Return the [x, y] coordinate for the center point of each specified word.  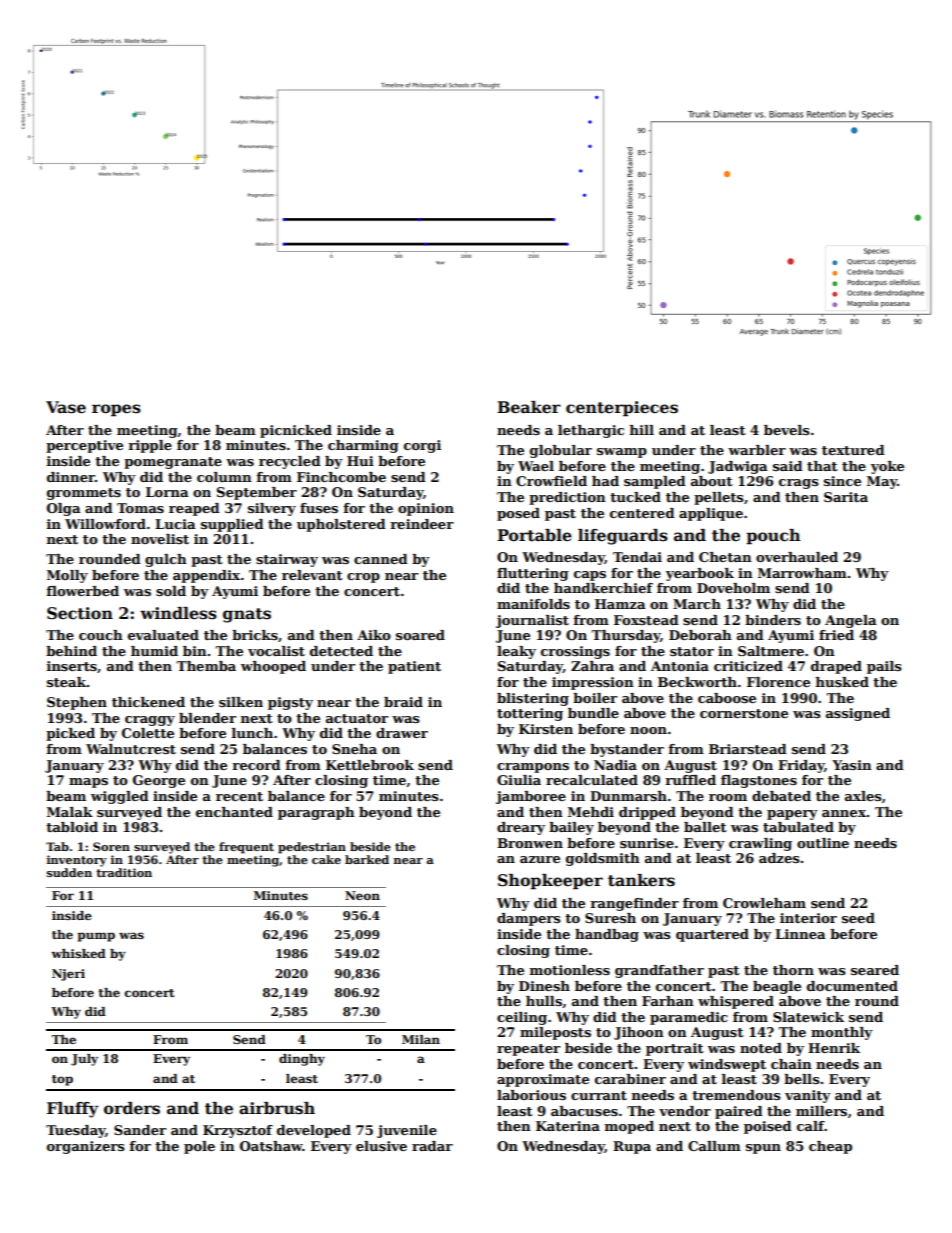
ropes [116, 410]
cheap [830, 1147]
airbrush [277, 1108]
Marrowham [802, 573]
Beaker [529, 407]
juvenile [407, 1131]
